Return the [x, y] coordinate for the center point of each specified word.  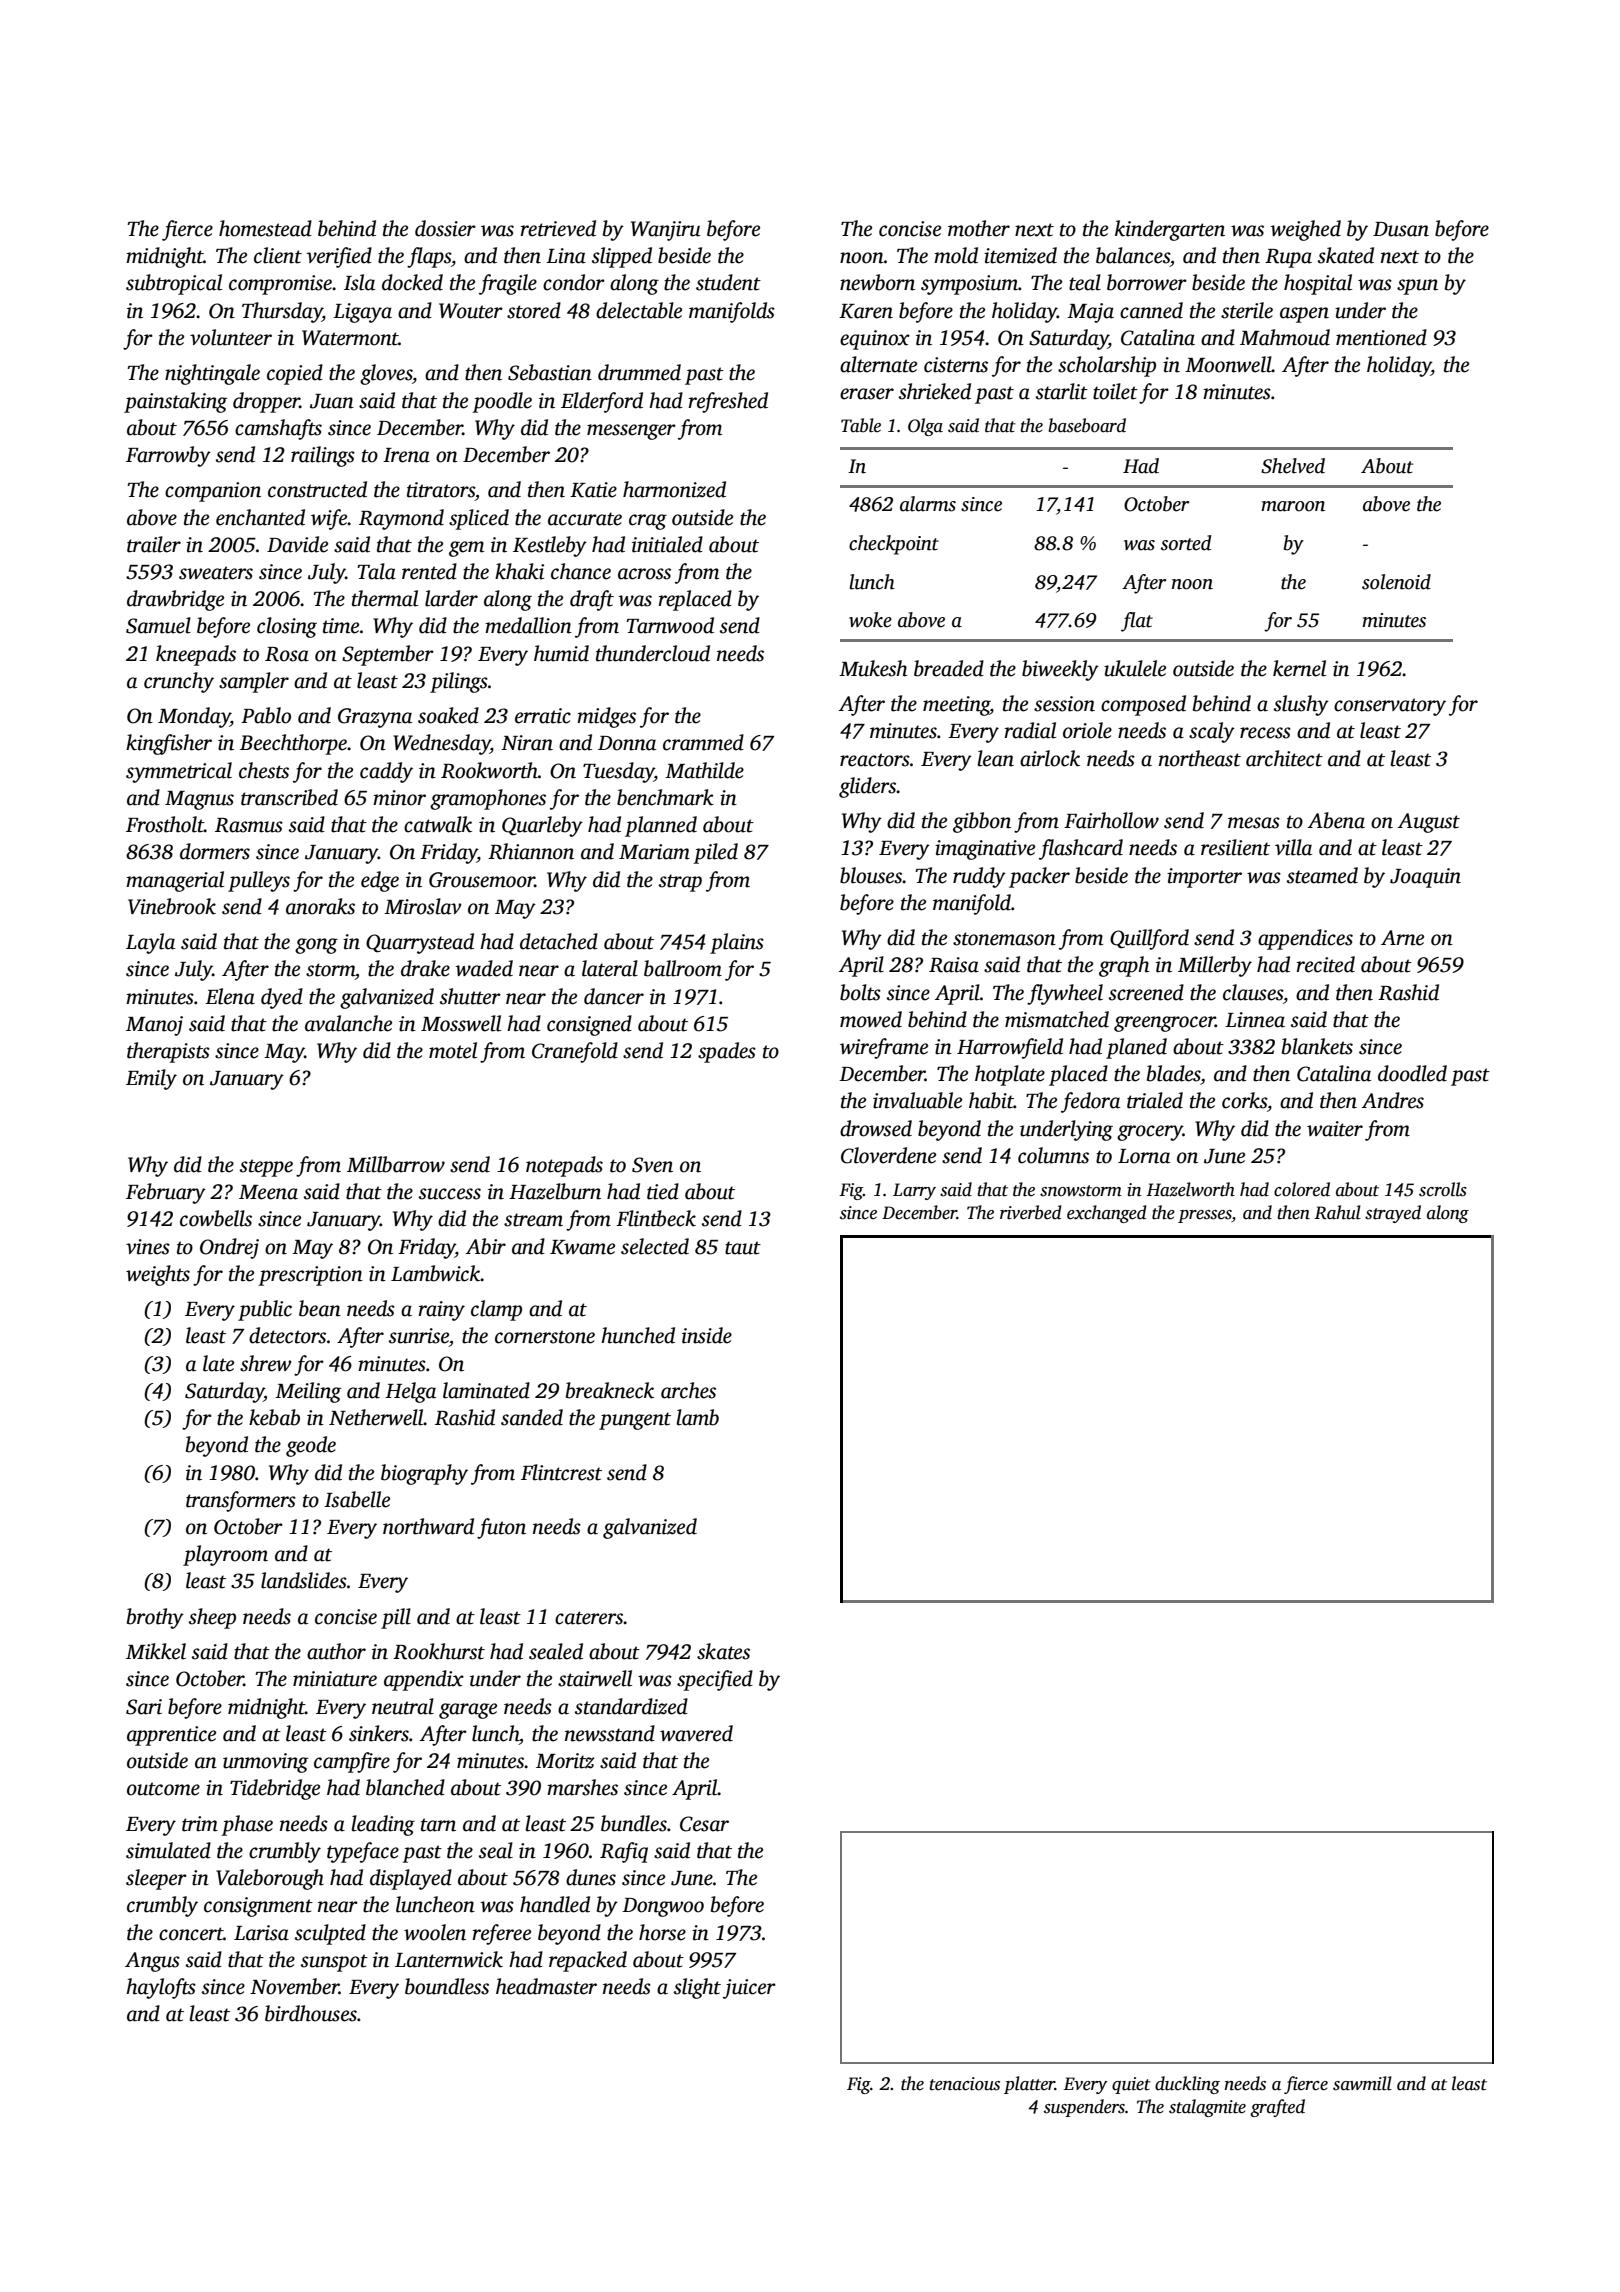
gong [316, 946]
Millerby [1215, 966]
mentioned [1381, 337]
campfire [352, 1762]
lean [995, 758]
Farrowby [168, 456]
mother [979, 228]
